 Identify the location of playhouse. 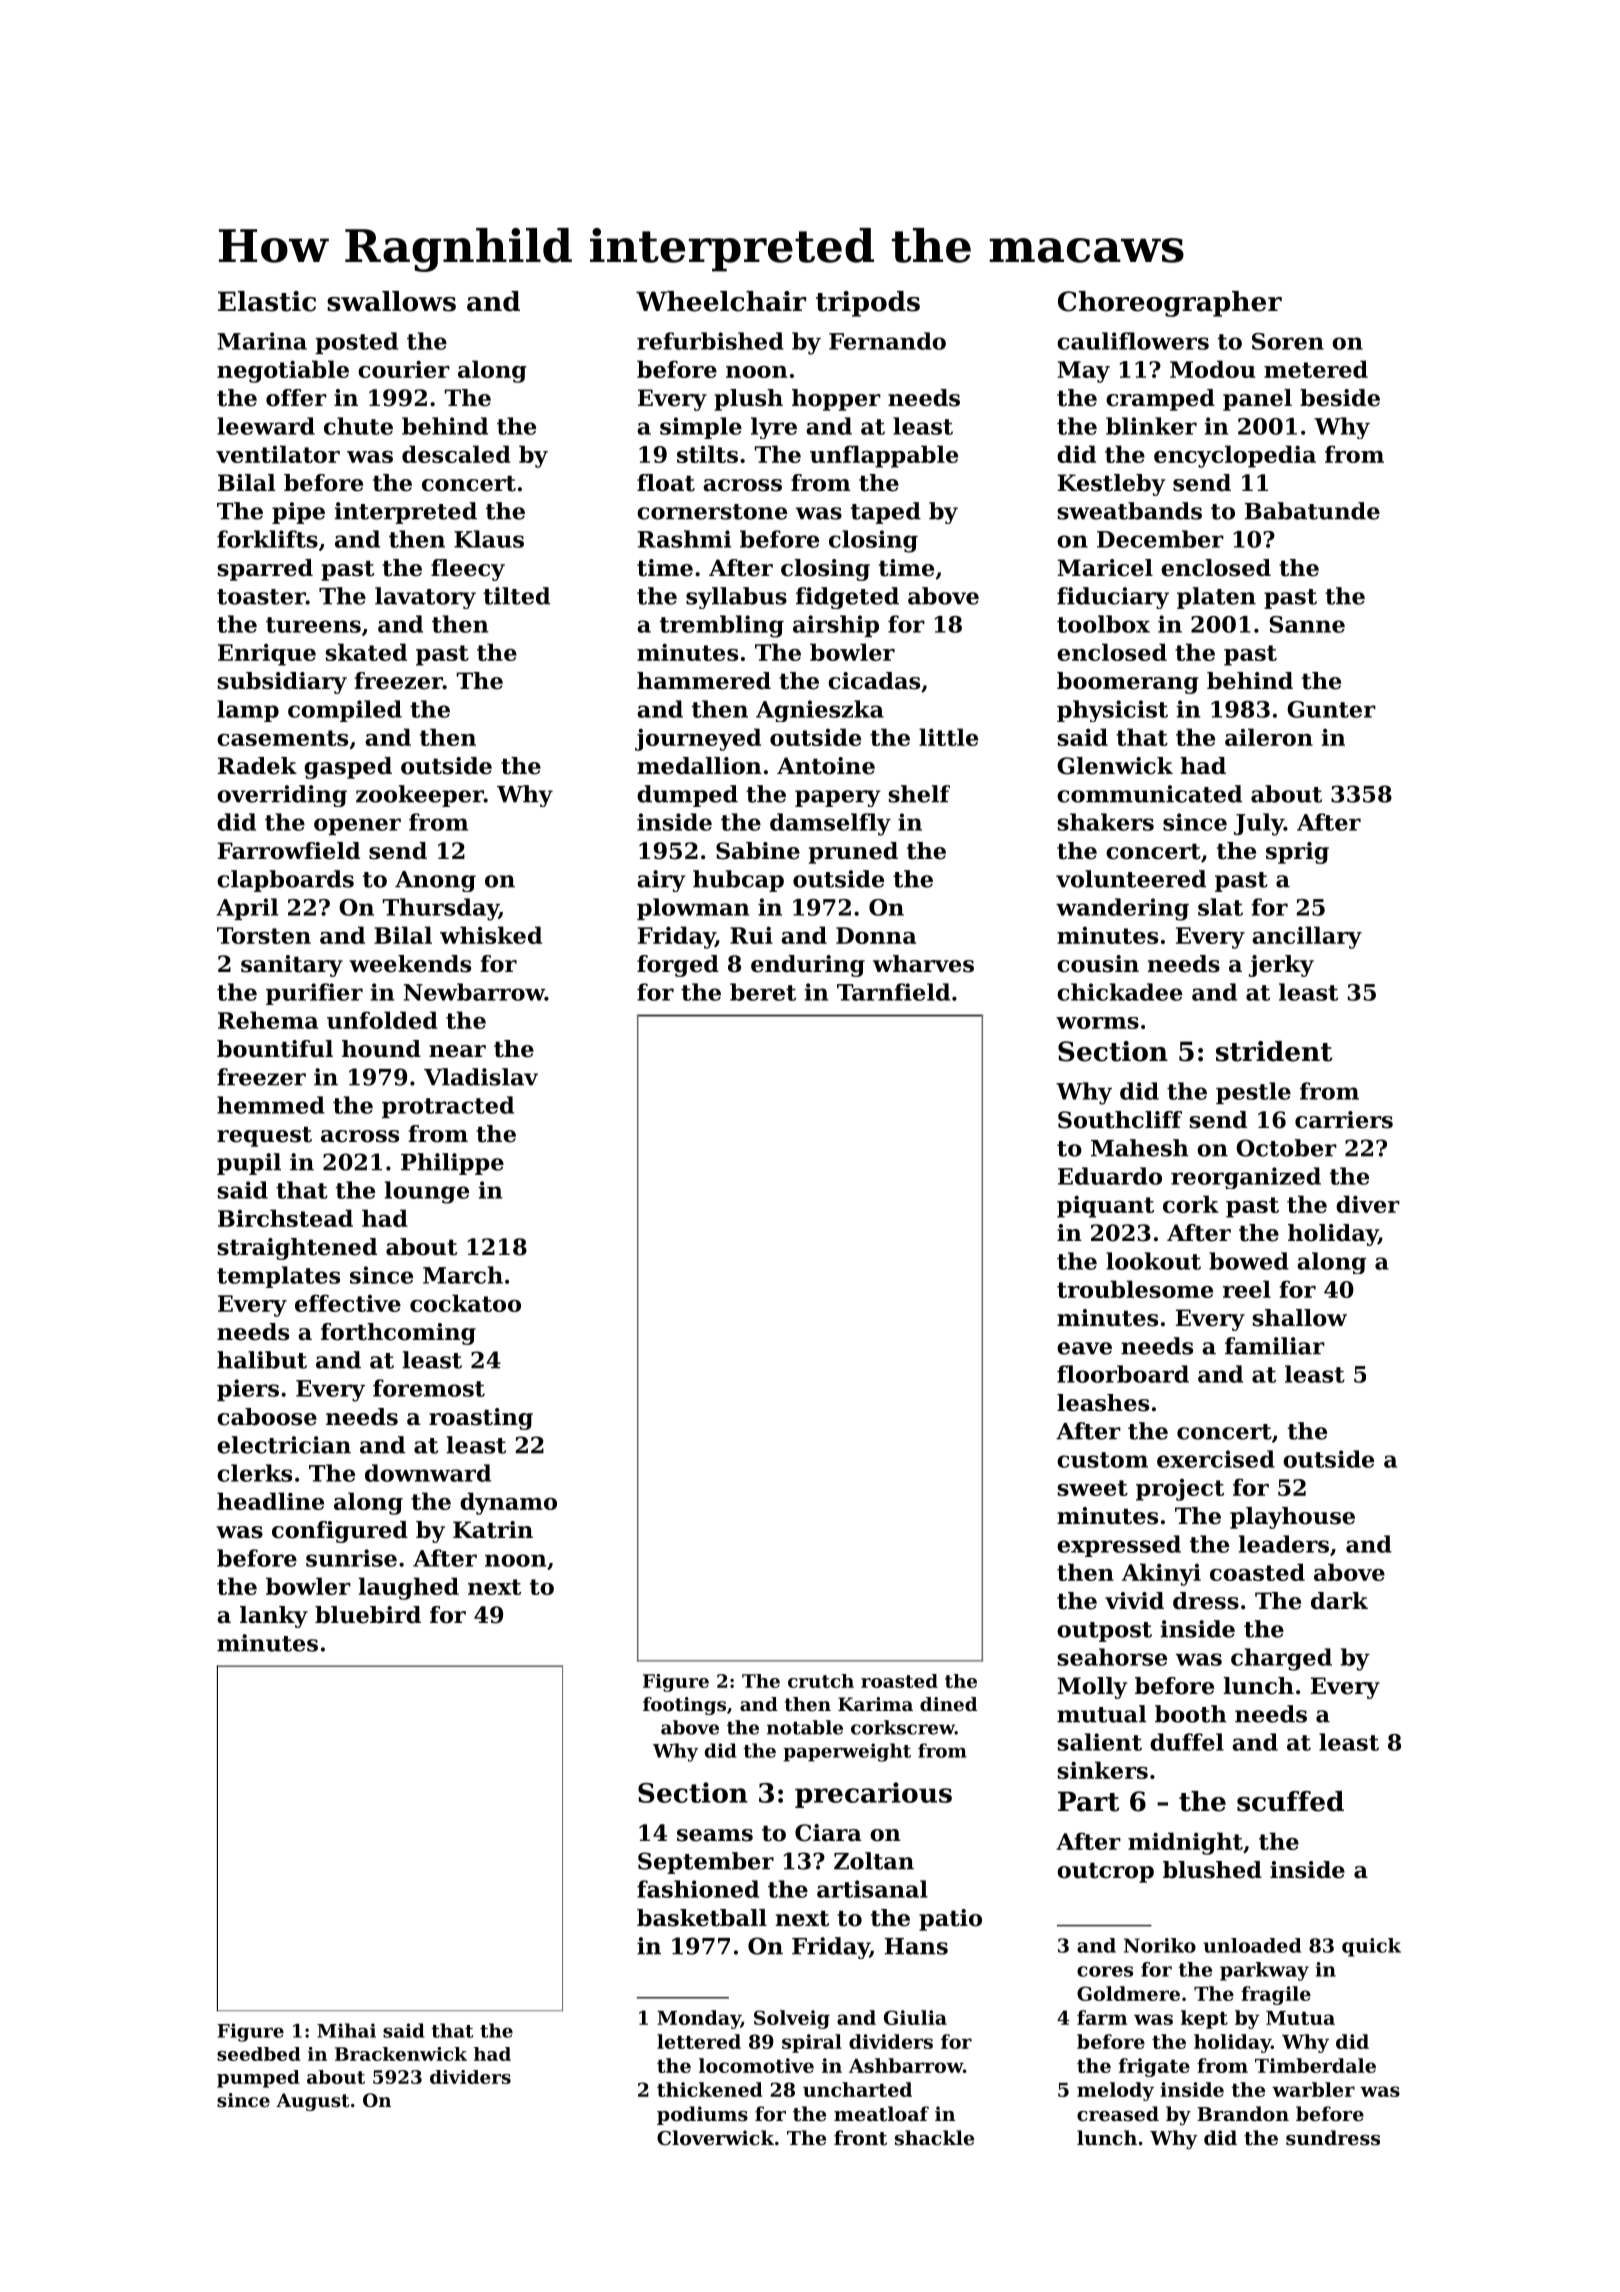
(1292, 1518).
